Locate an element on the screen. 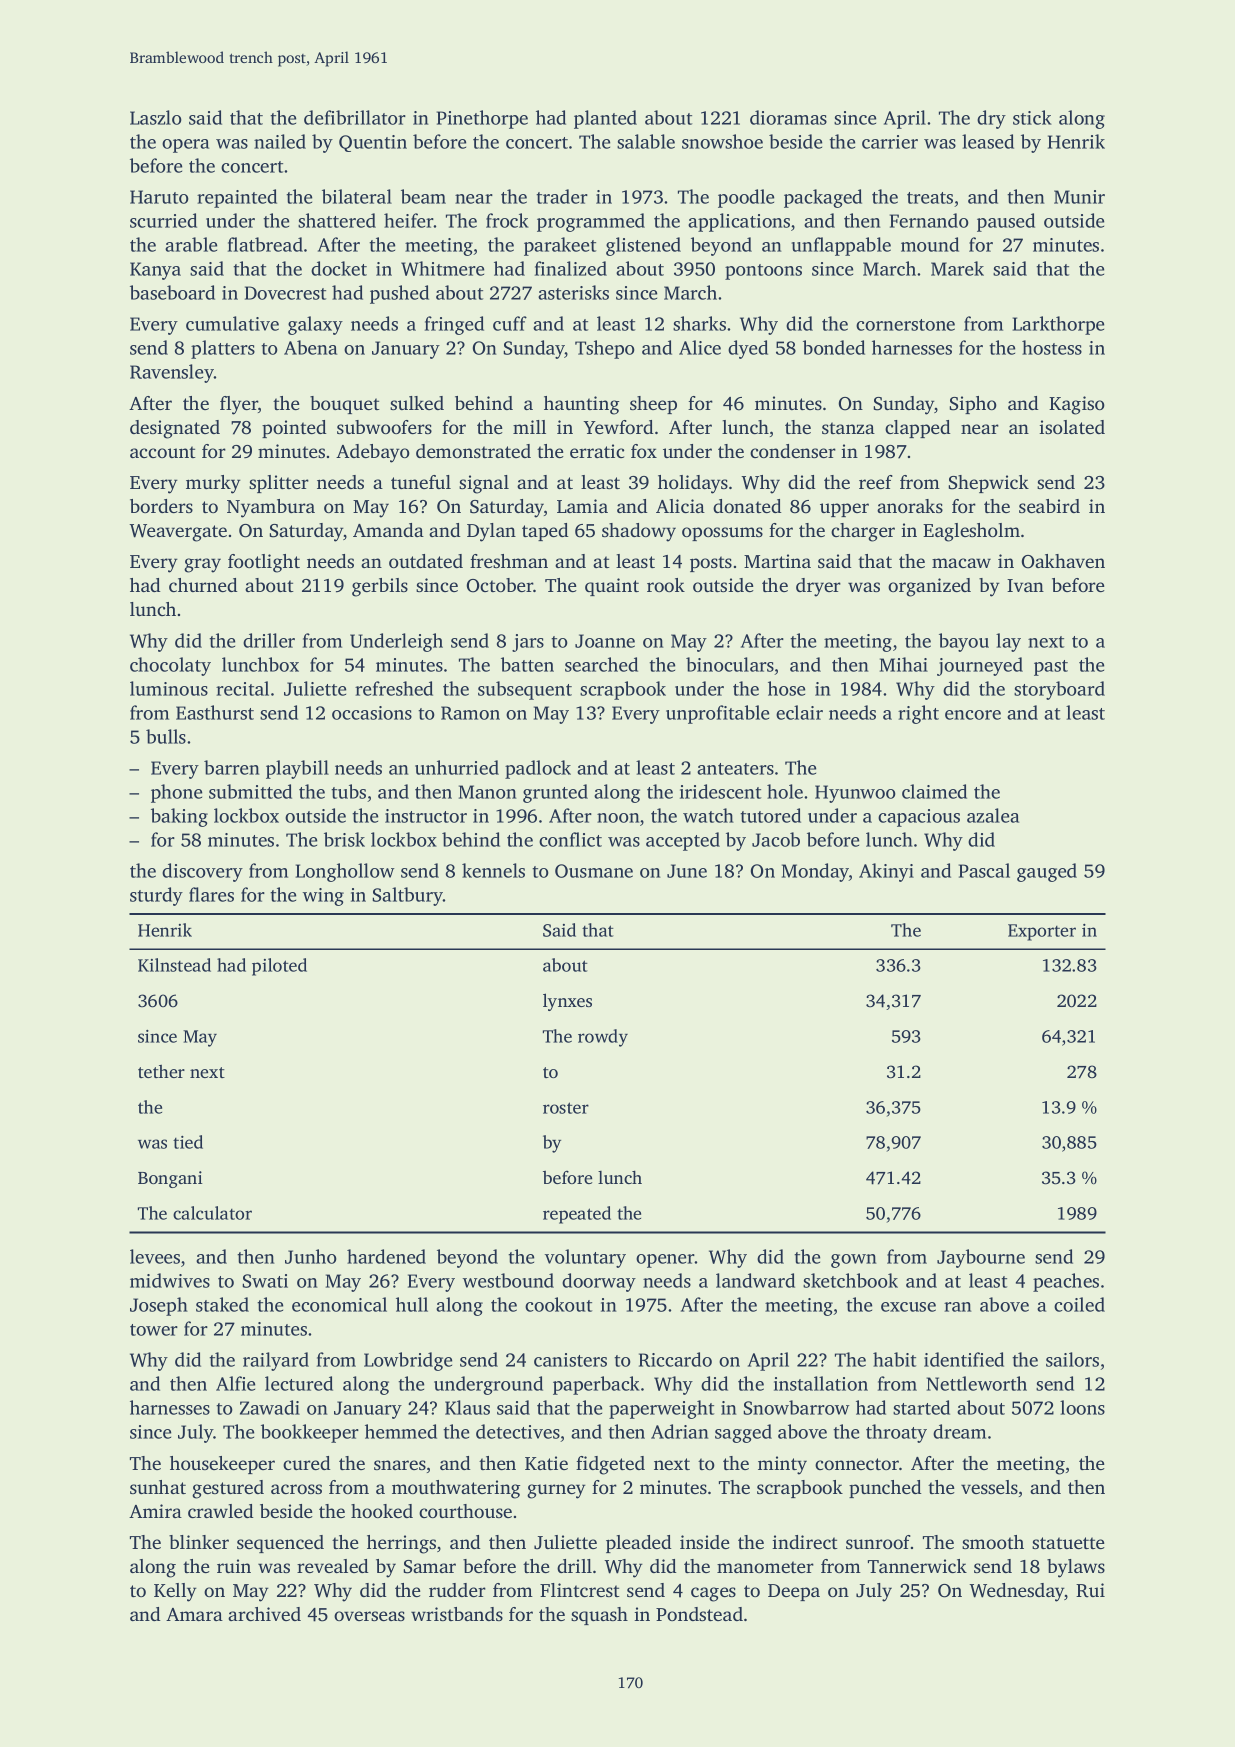  opener is located at coordinates (665, 1261).
